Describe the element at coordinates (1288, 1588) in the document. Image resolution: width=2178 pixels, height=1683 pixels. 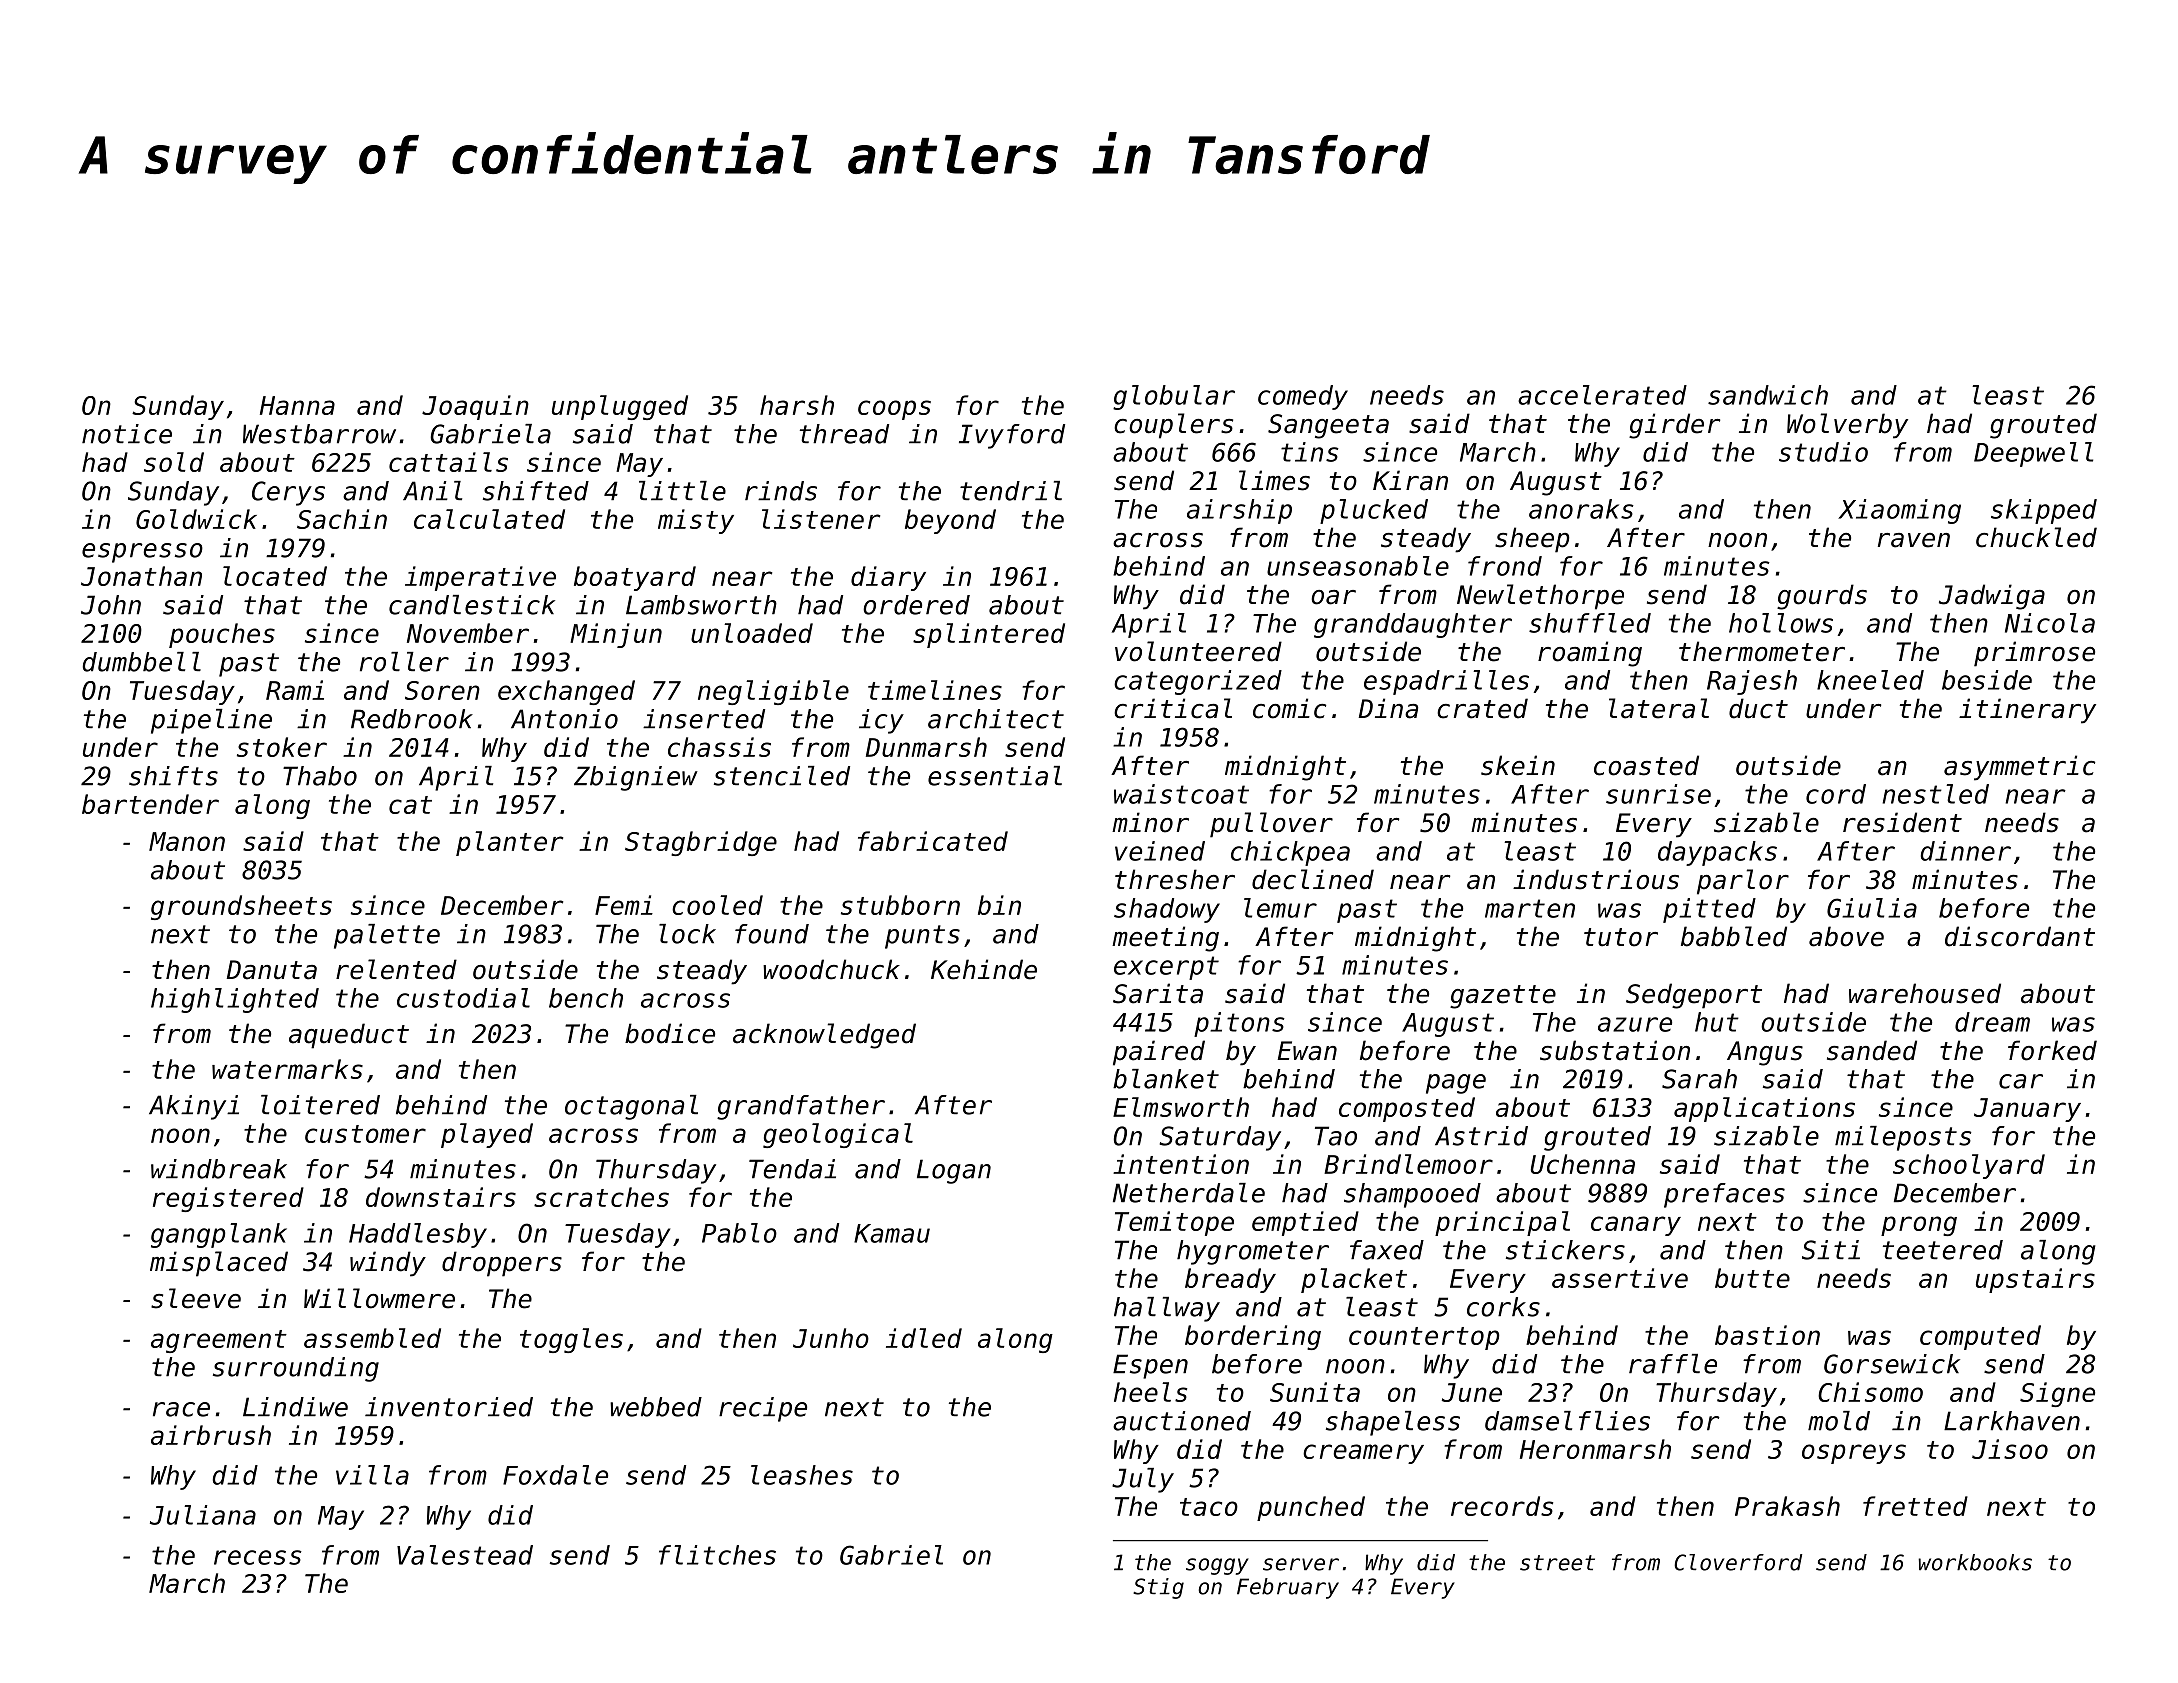
I see `February` at that location.
